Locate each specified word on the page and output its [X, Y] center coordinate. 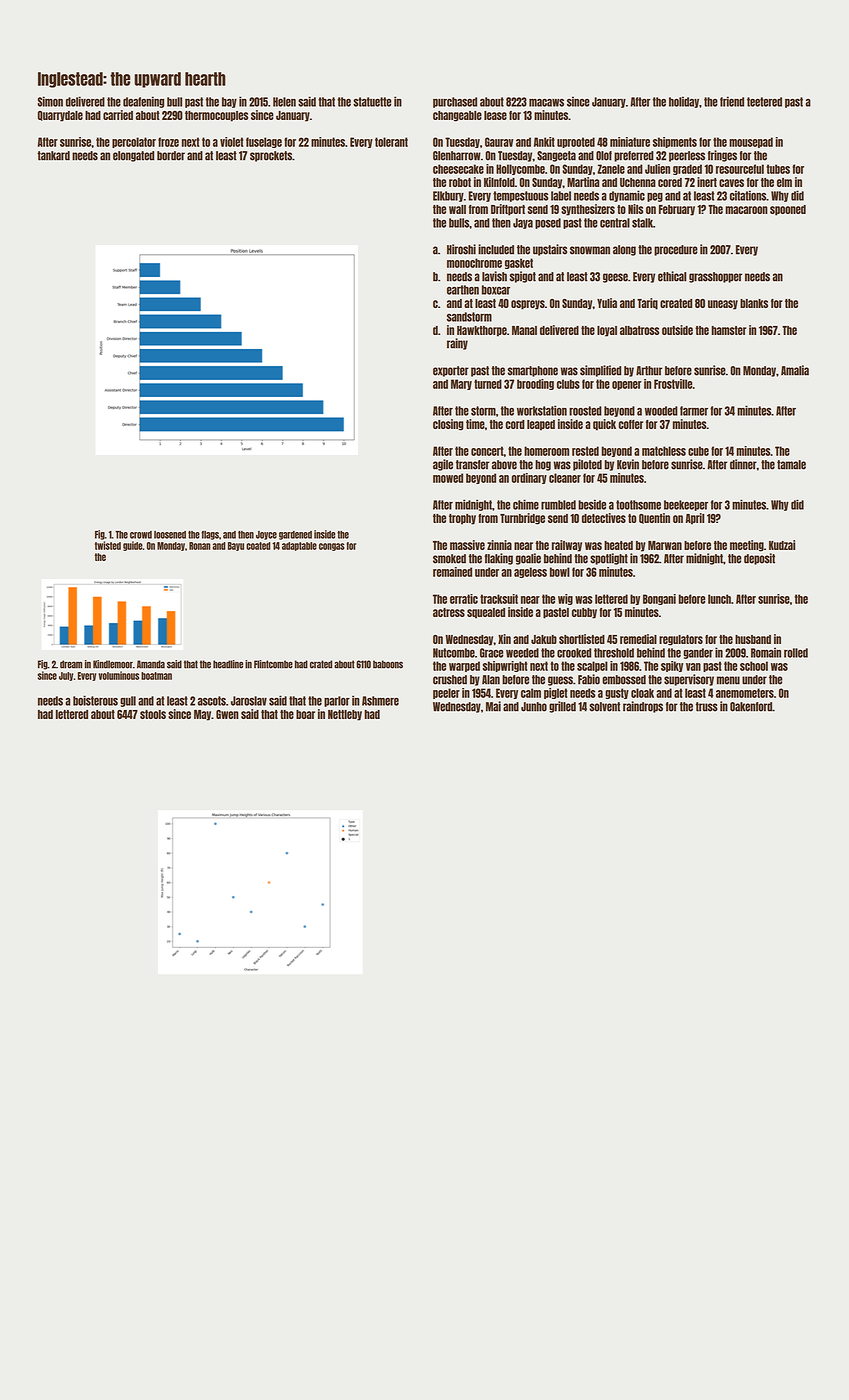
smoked [449, 559]
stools [153, 714]
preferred [634, 156]
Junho [534, 707]
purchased [455, 102]
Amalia [795, 370]
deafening [143, 102]
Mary [461, 384]
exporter [451, 371]
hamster [729, 330]
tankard [53, 156]
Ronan [199, 546]
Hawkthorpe [482, 331]
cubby [584, 613]
